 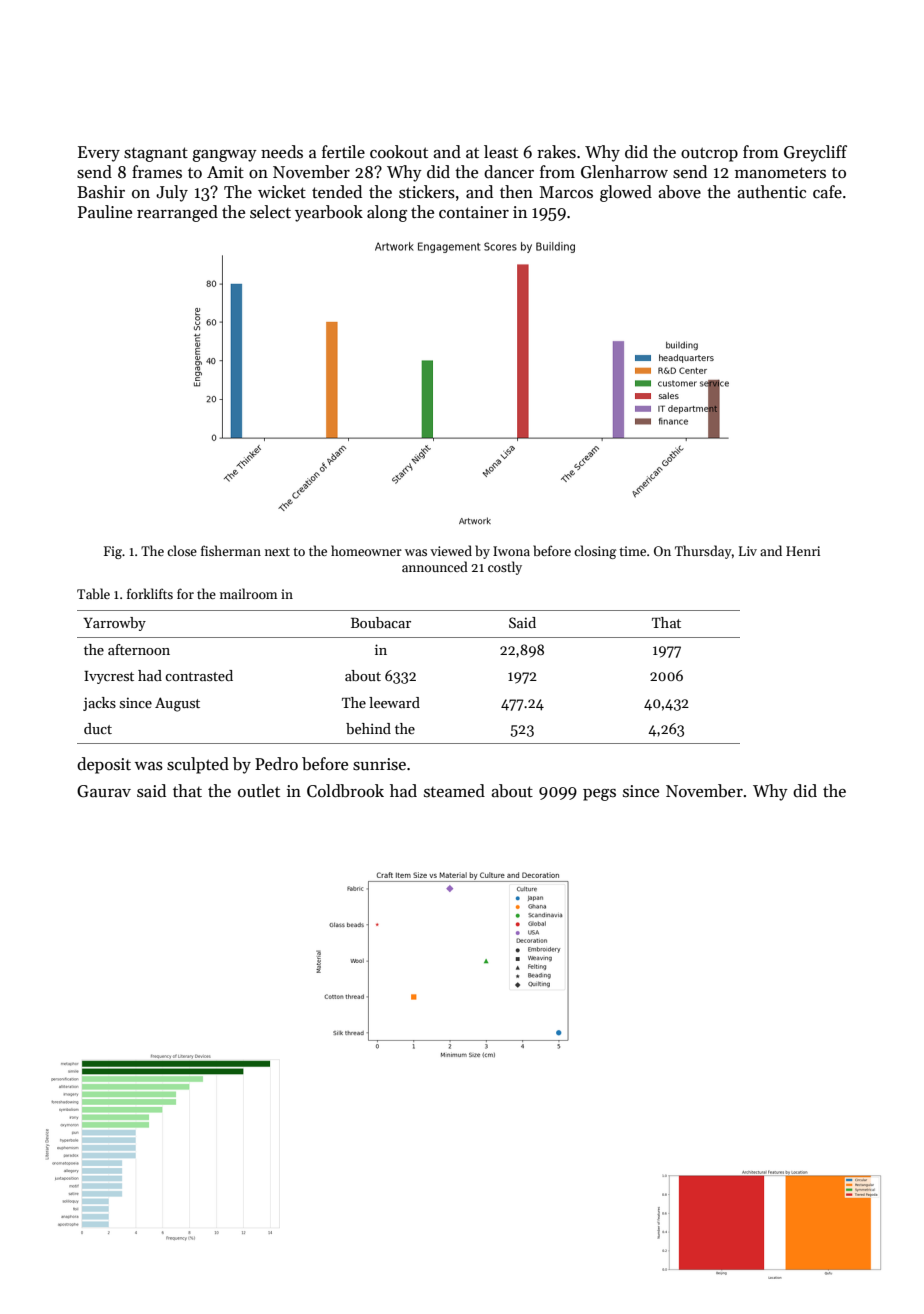 I want to click on needs, so click(x=282, y=152).
